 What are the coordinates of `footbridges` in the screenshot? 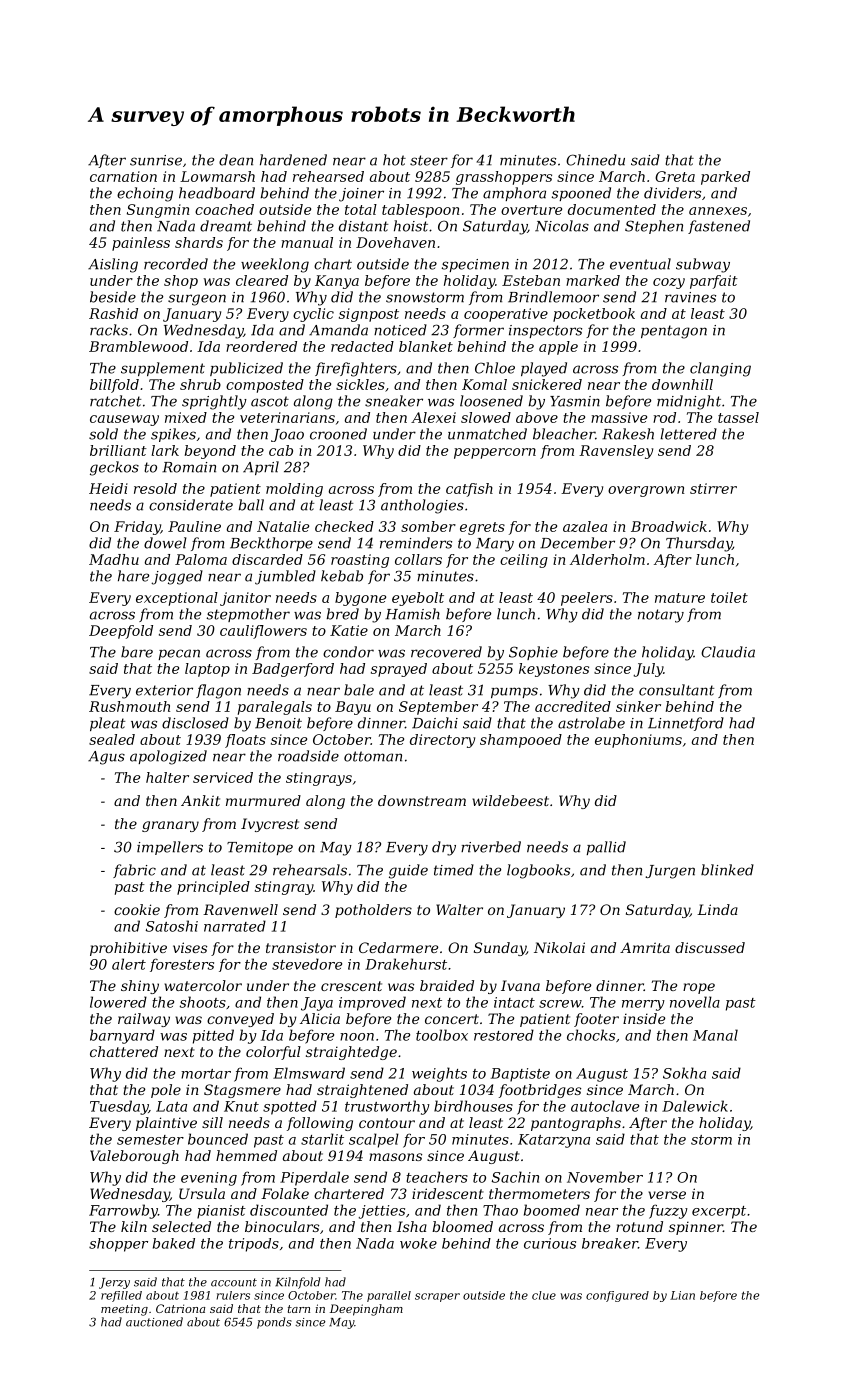 It's located at (540, 1091).
